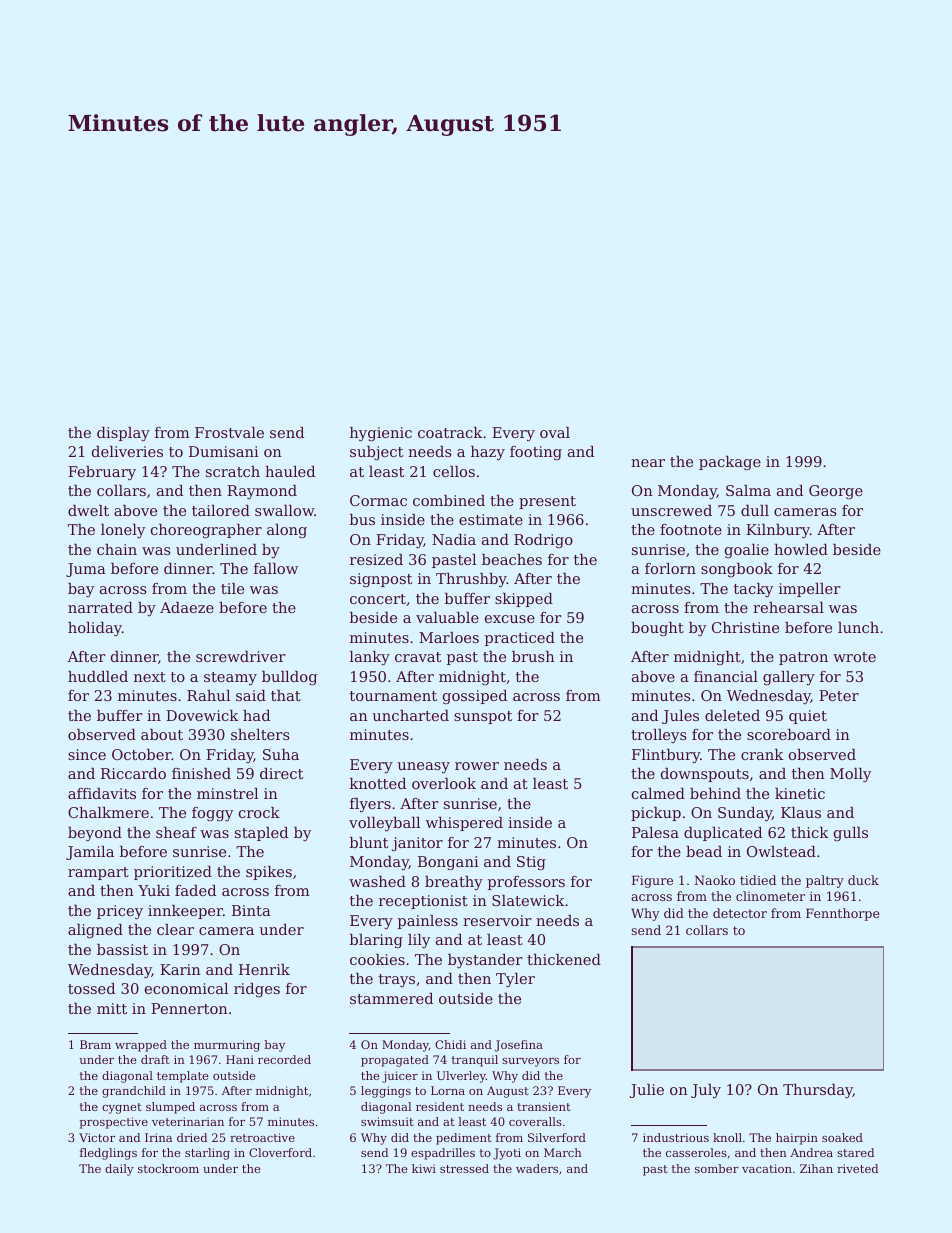 Image resolution: width=952 pixels, height=1233 pixels. Describe the element at coordinates (381, 434) in the document. I see `hygienic` at that location.
